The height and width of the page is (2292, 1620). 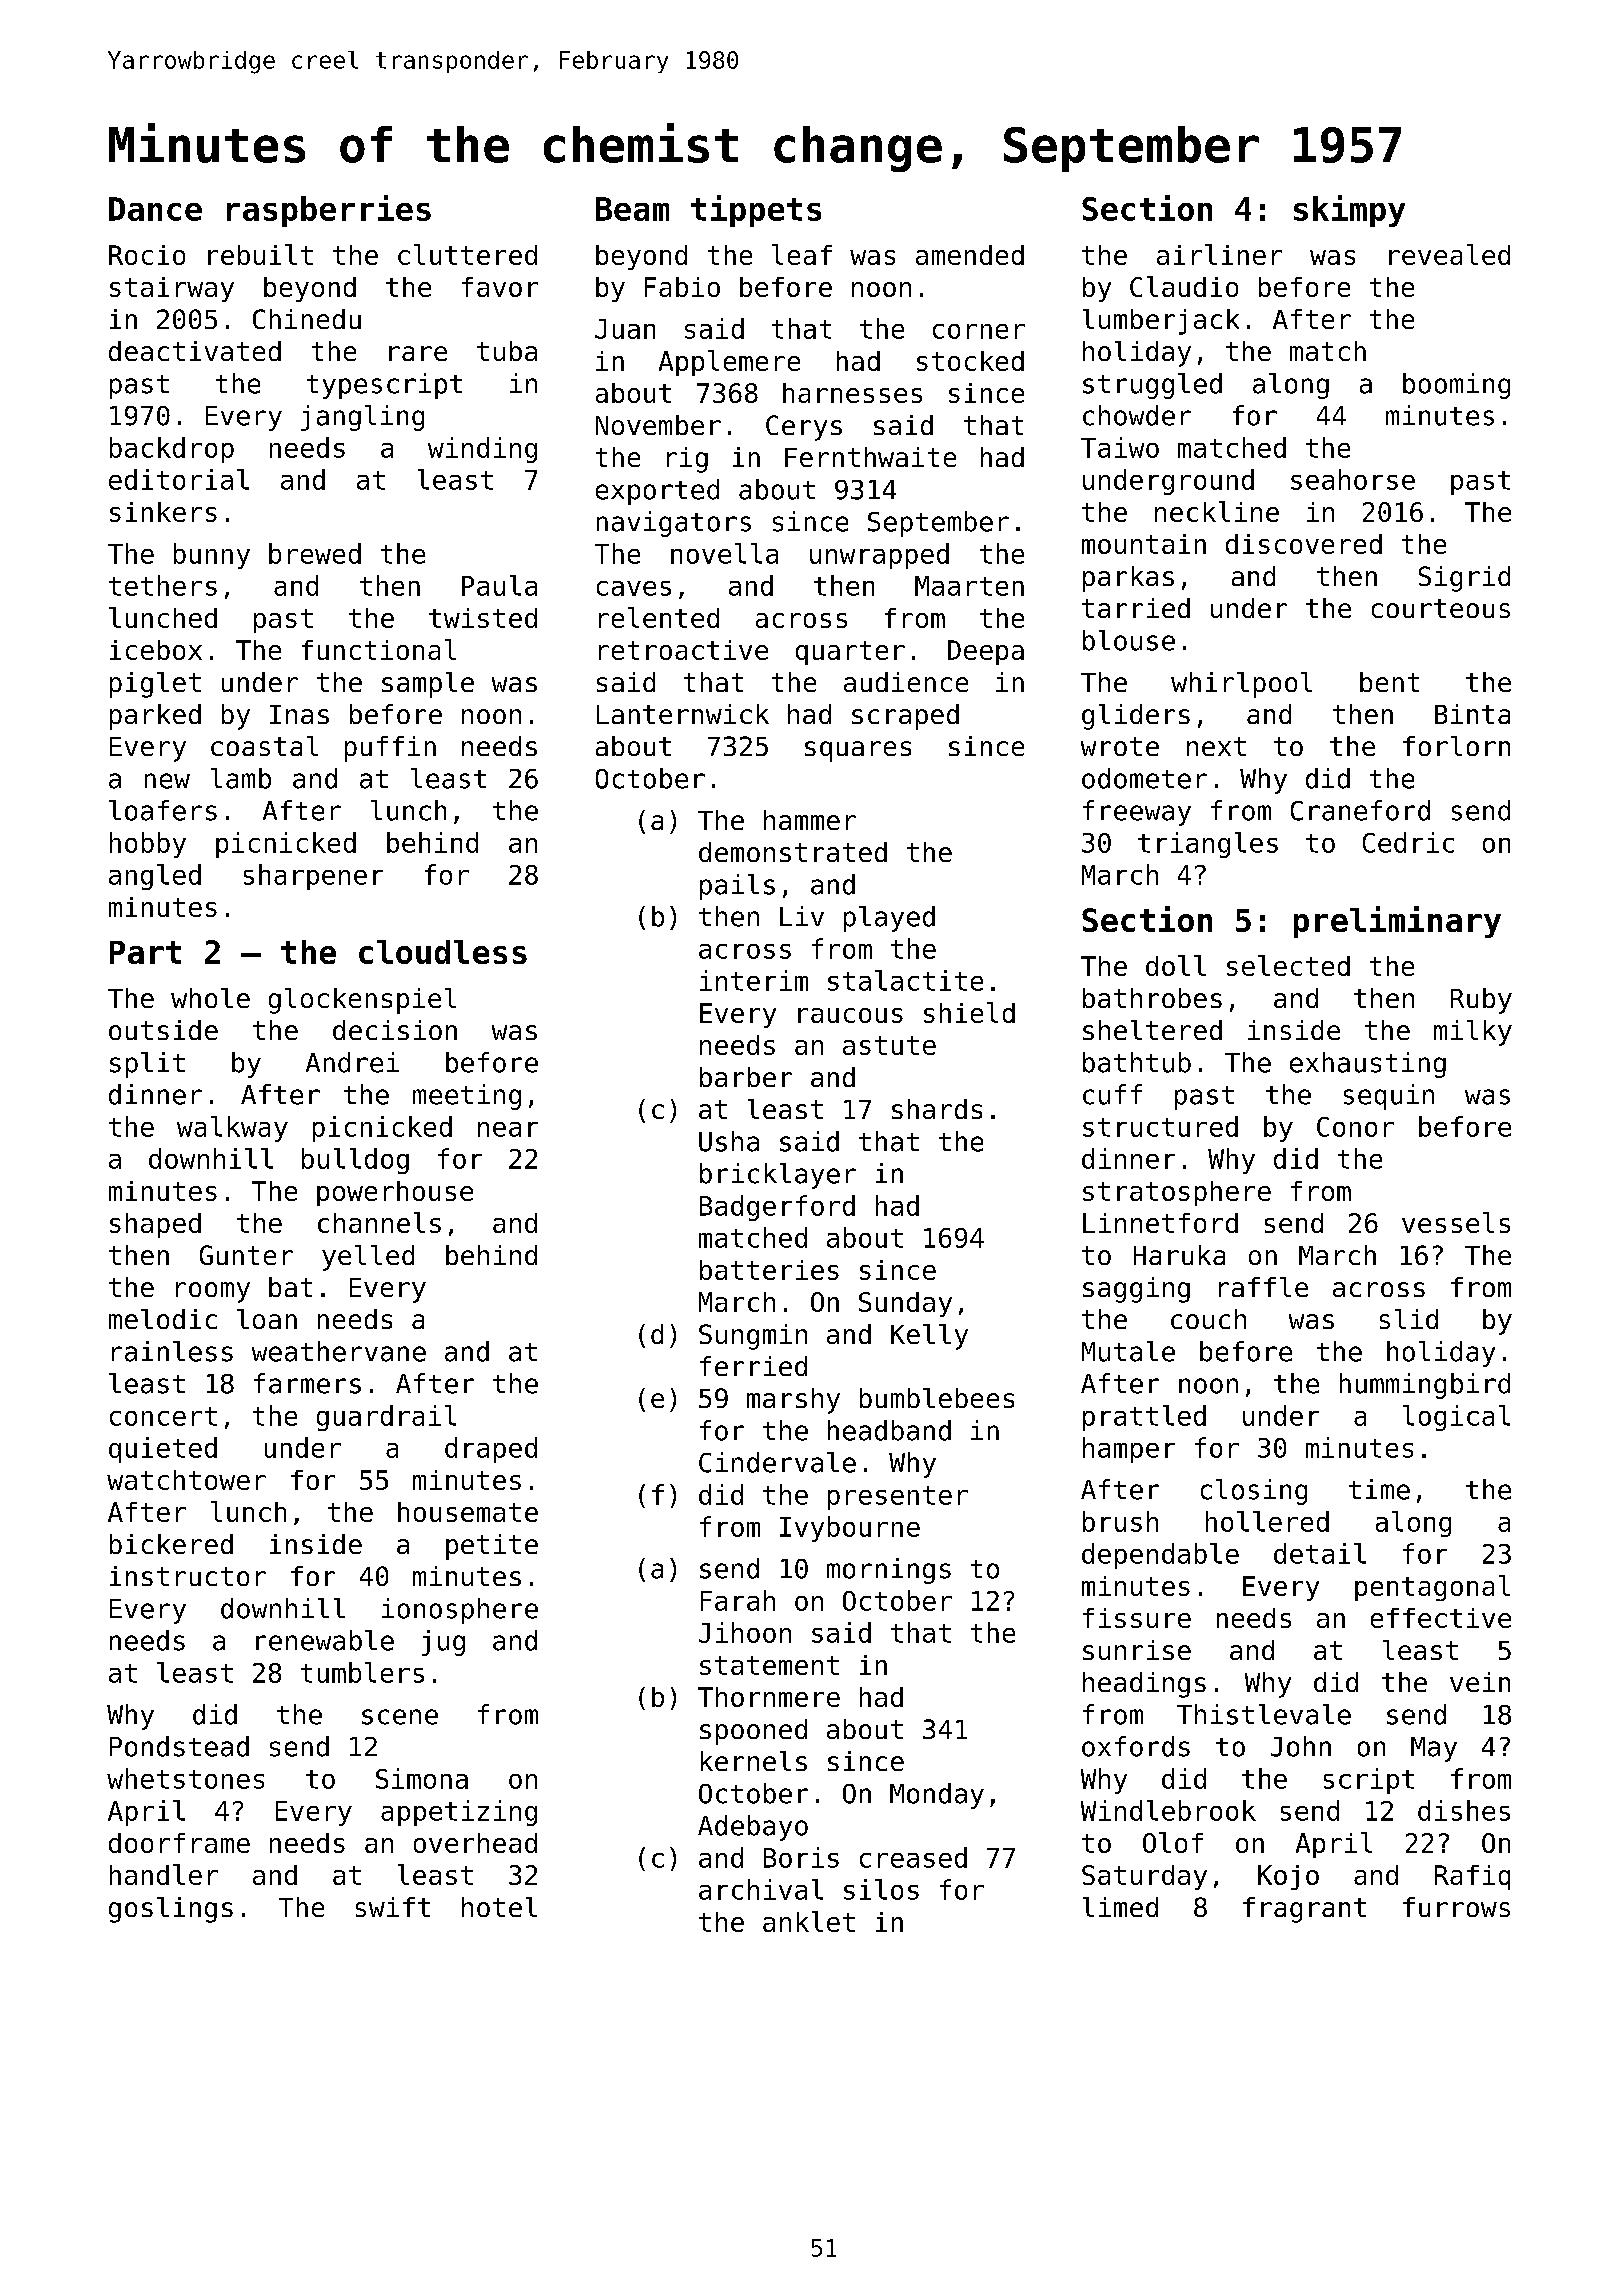 I want to click on Pondstead, so click(x=179, y=1746).
